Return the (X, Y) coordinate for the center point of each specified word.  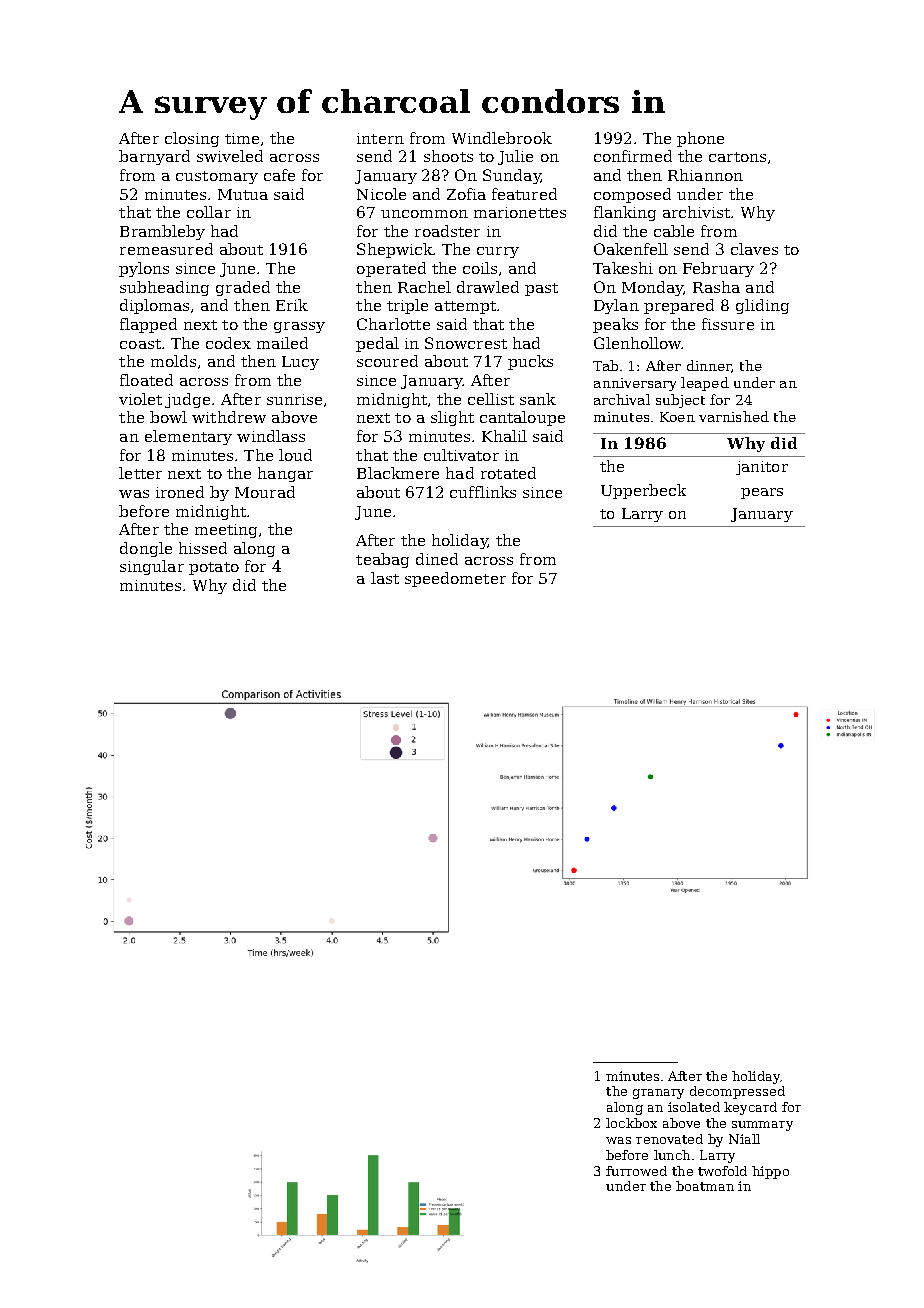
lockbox (631, 1123)
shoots (448, 156)
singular (152, 567)
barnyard (154, 157)
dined (437, 559)
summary (762, 1126)
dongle (146, 549)
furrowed (636, 1171)
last (385, 578)
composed (632, 195)
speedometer (455, 579)
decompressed (737, 1092)
